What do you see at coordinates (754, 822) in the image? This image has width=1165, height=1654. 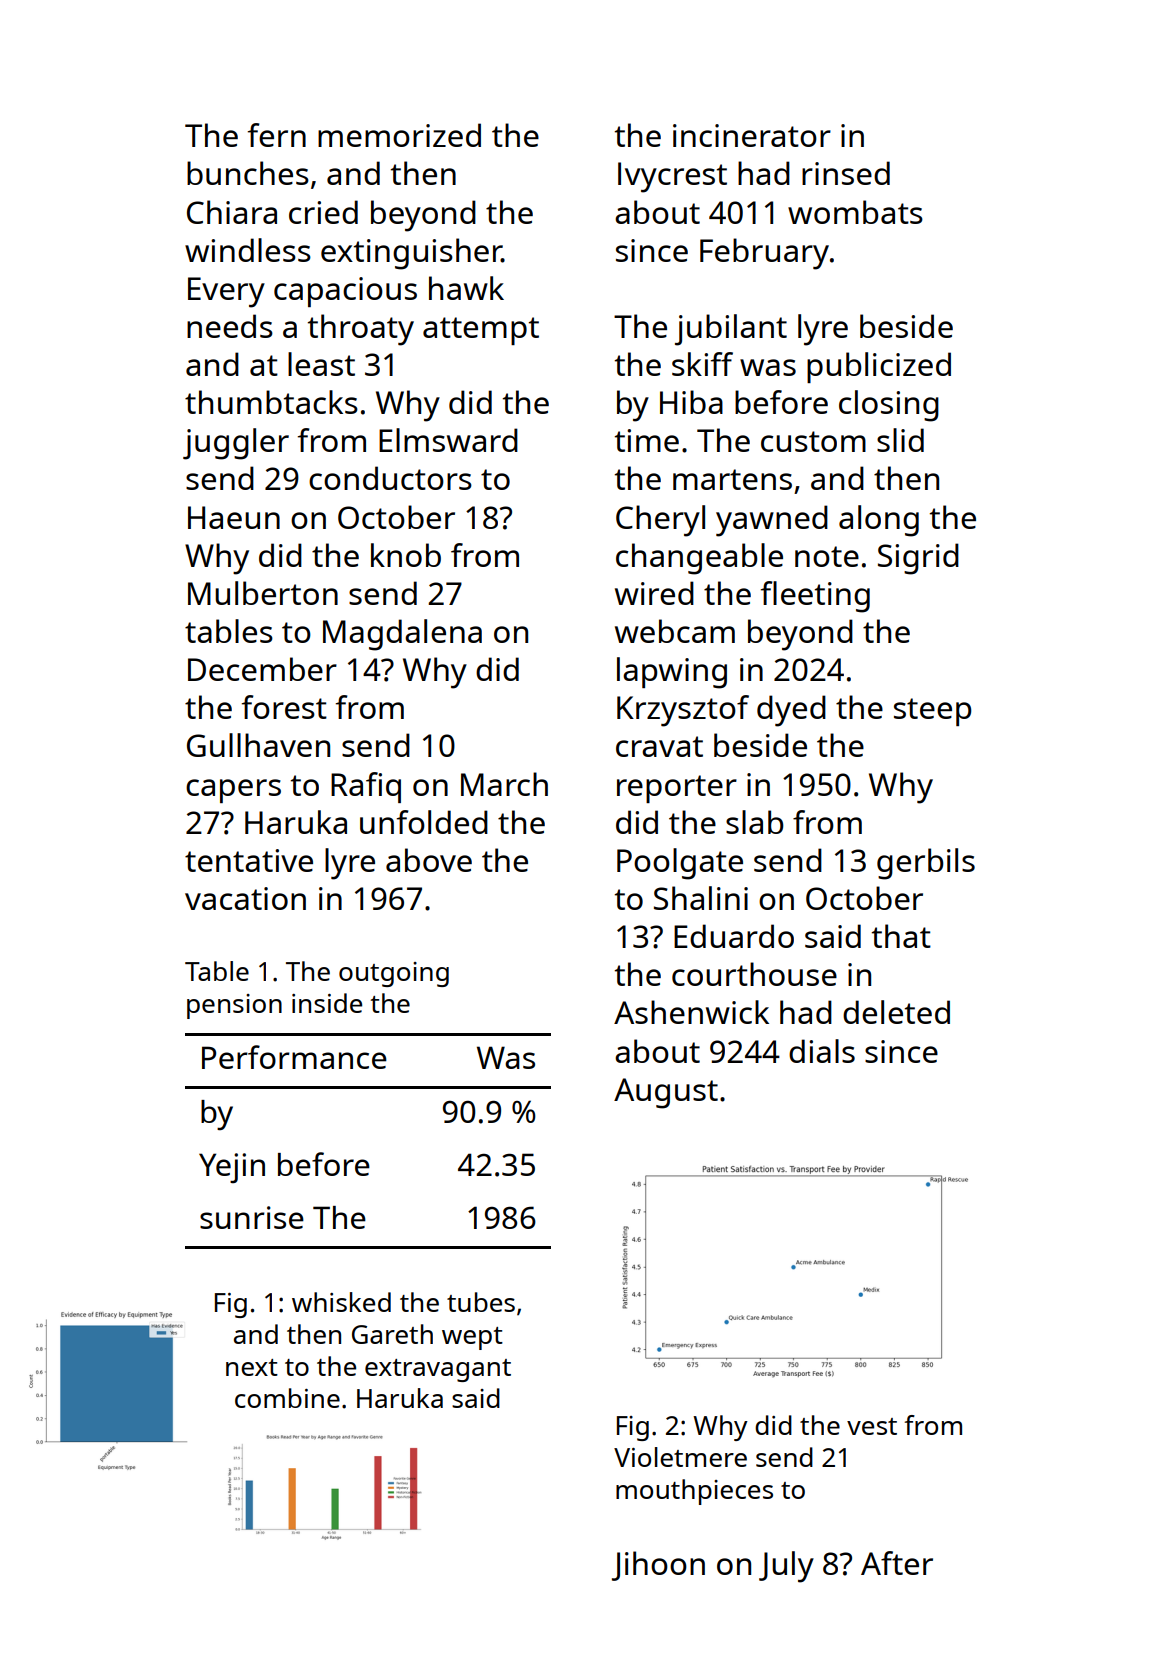 I see `slab` at bounding box center [754, 822].
